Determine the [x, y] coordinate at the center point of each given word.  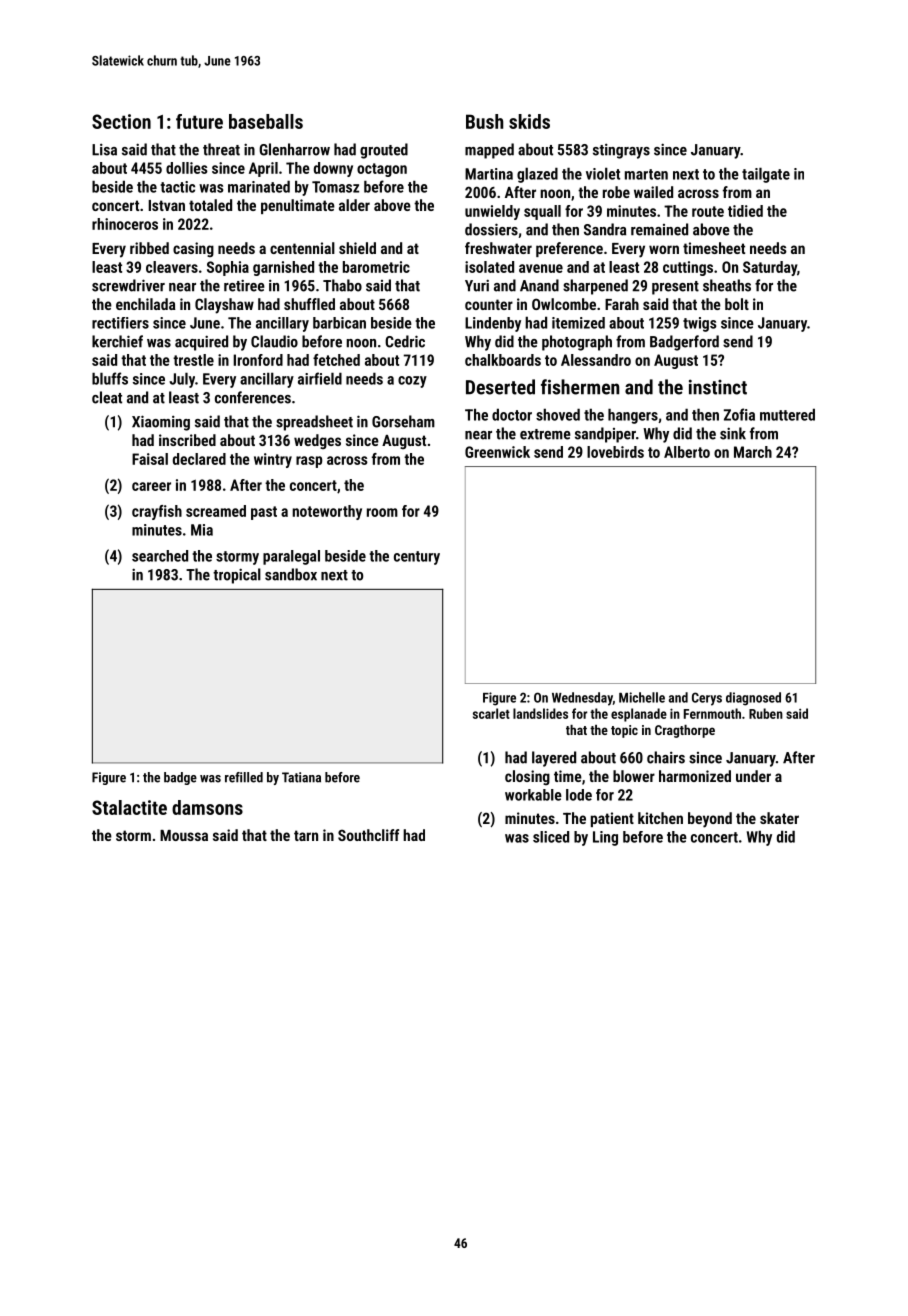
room [382, 512]
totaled [210, 205]
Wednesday [582, 699]
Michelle [642, 697]
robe [616, 192]
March [753, 452]
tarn [306, 835]
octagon [382, 170]
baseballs [266, 121]
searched [160, 556]
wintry [273, 460]
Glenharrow [294, 149]
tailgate [766, 175]
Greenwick [497, 452]
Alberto [687, 452]
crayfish [157, 512]
